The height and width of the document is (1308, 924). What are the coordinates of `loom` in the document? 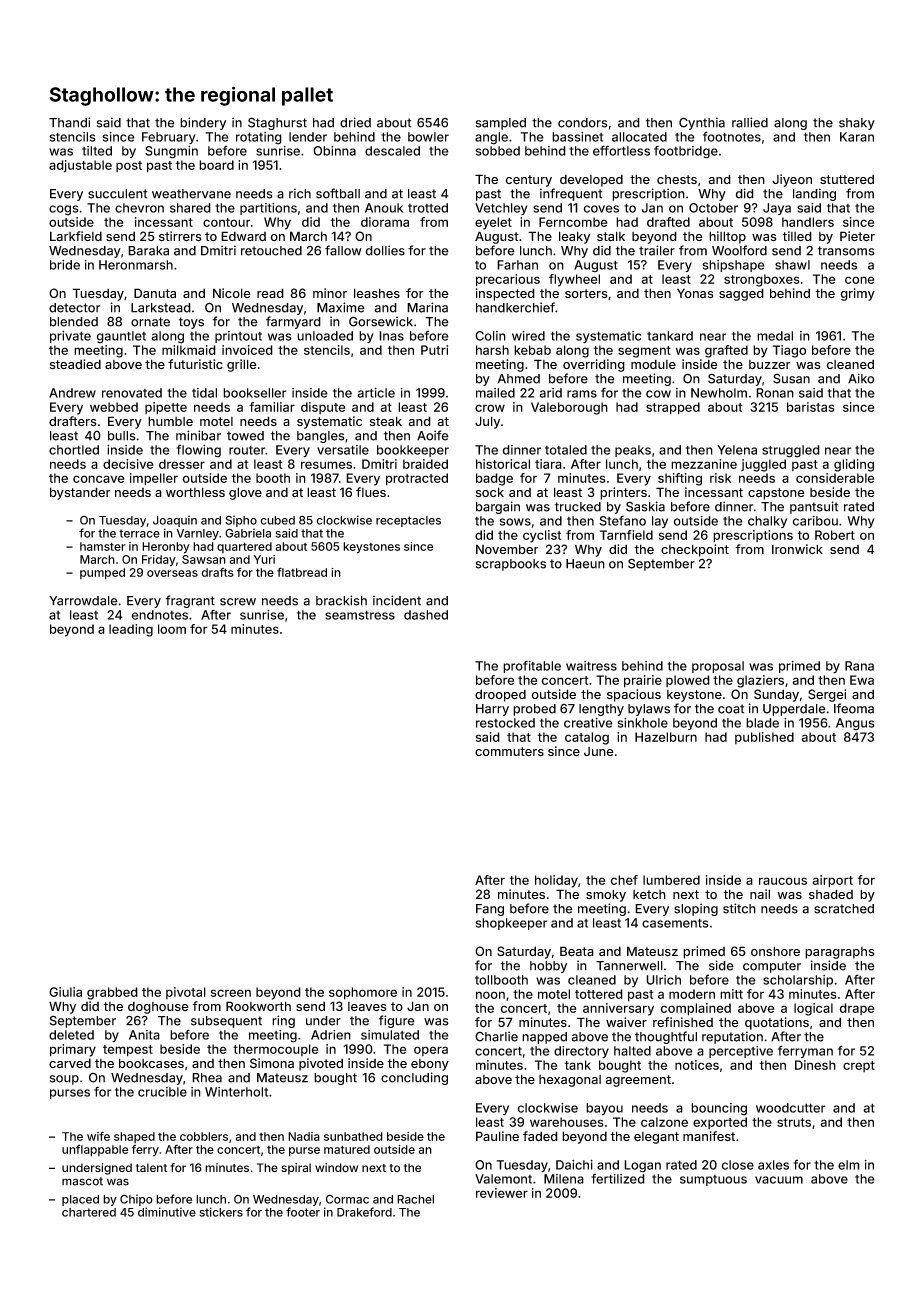 It's located at (172, 629).
